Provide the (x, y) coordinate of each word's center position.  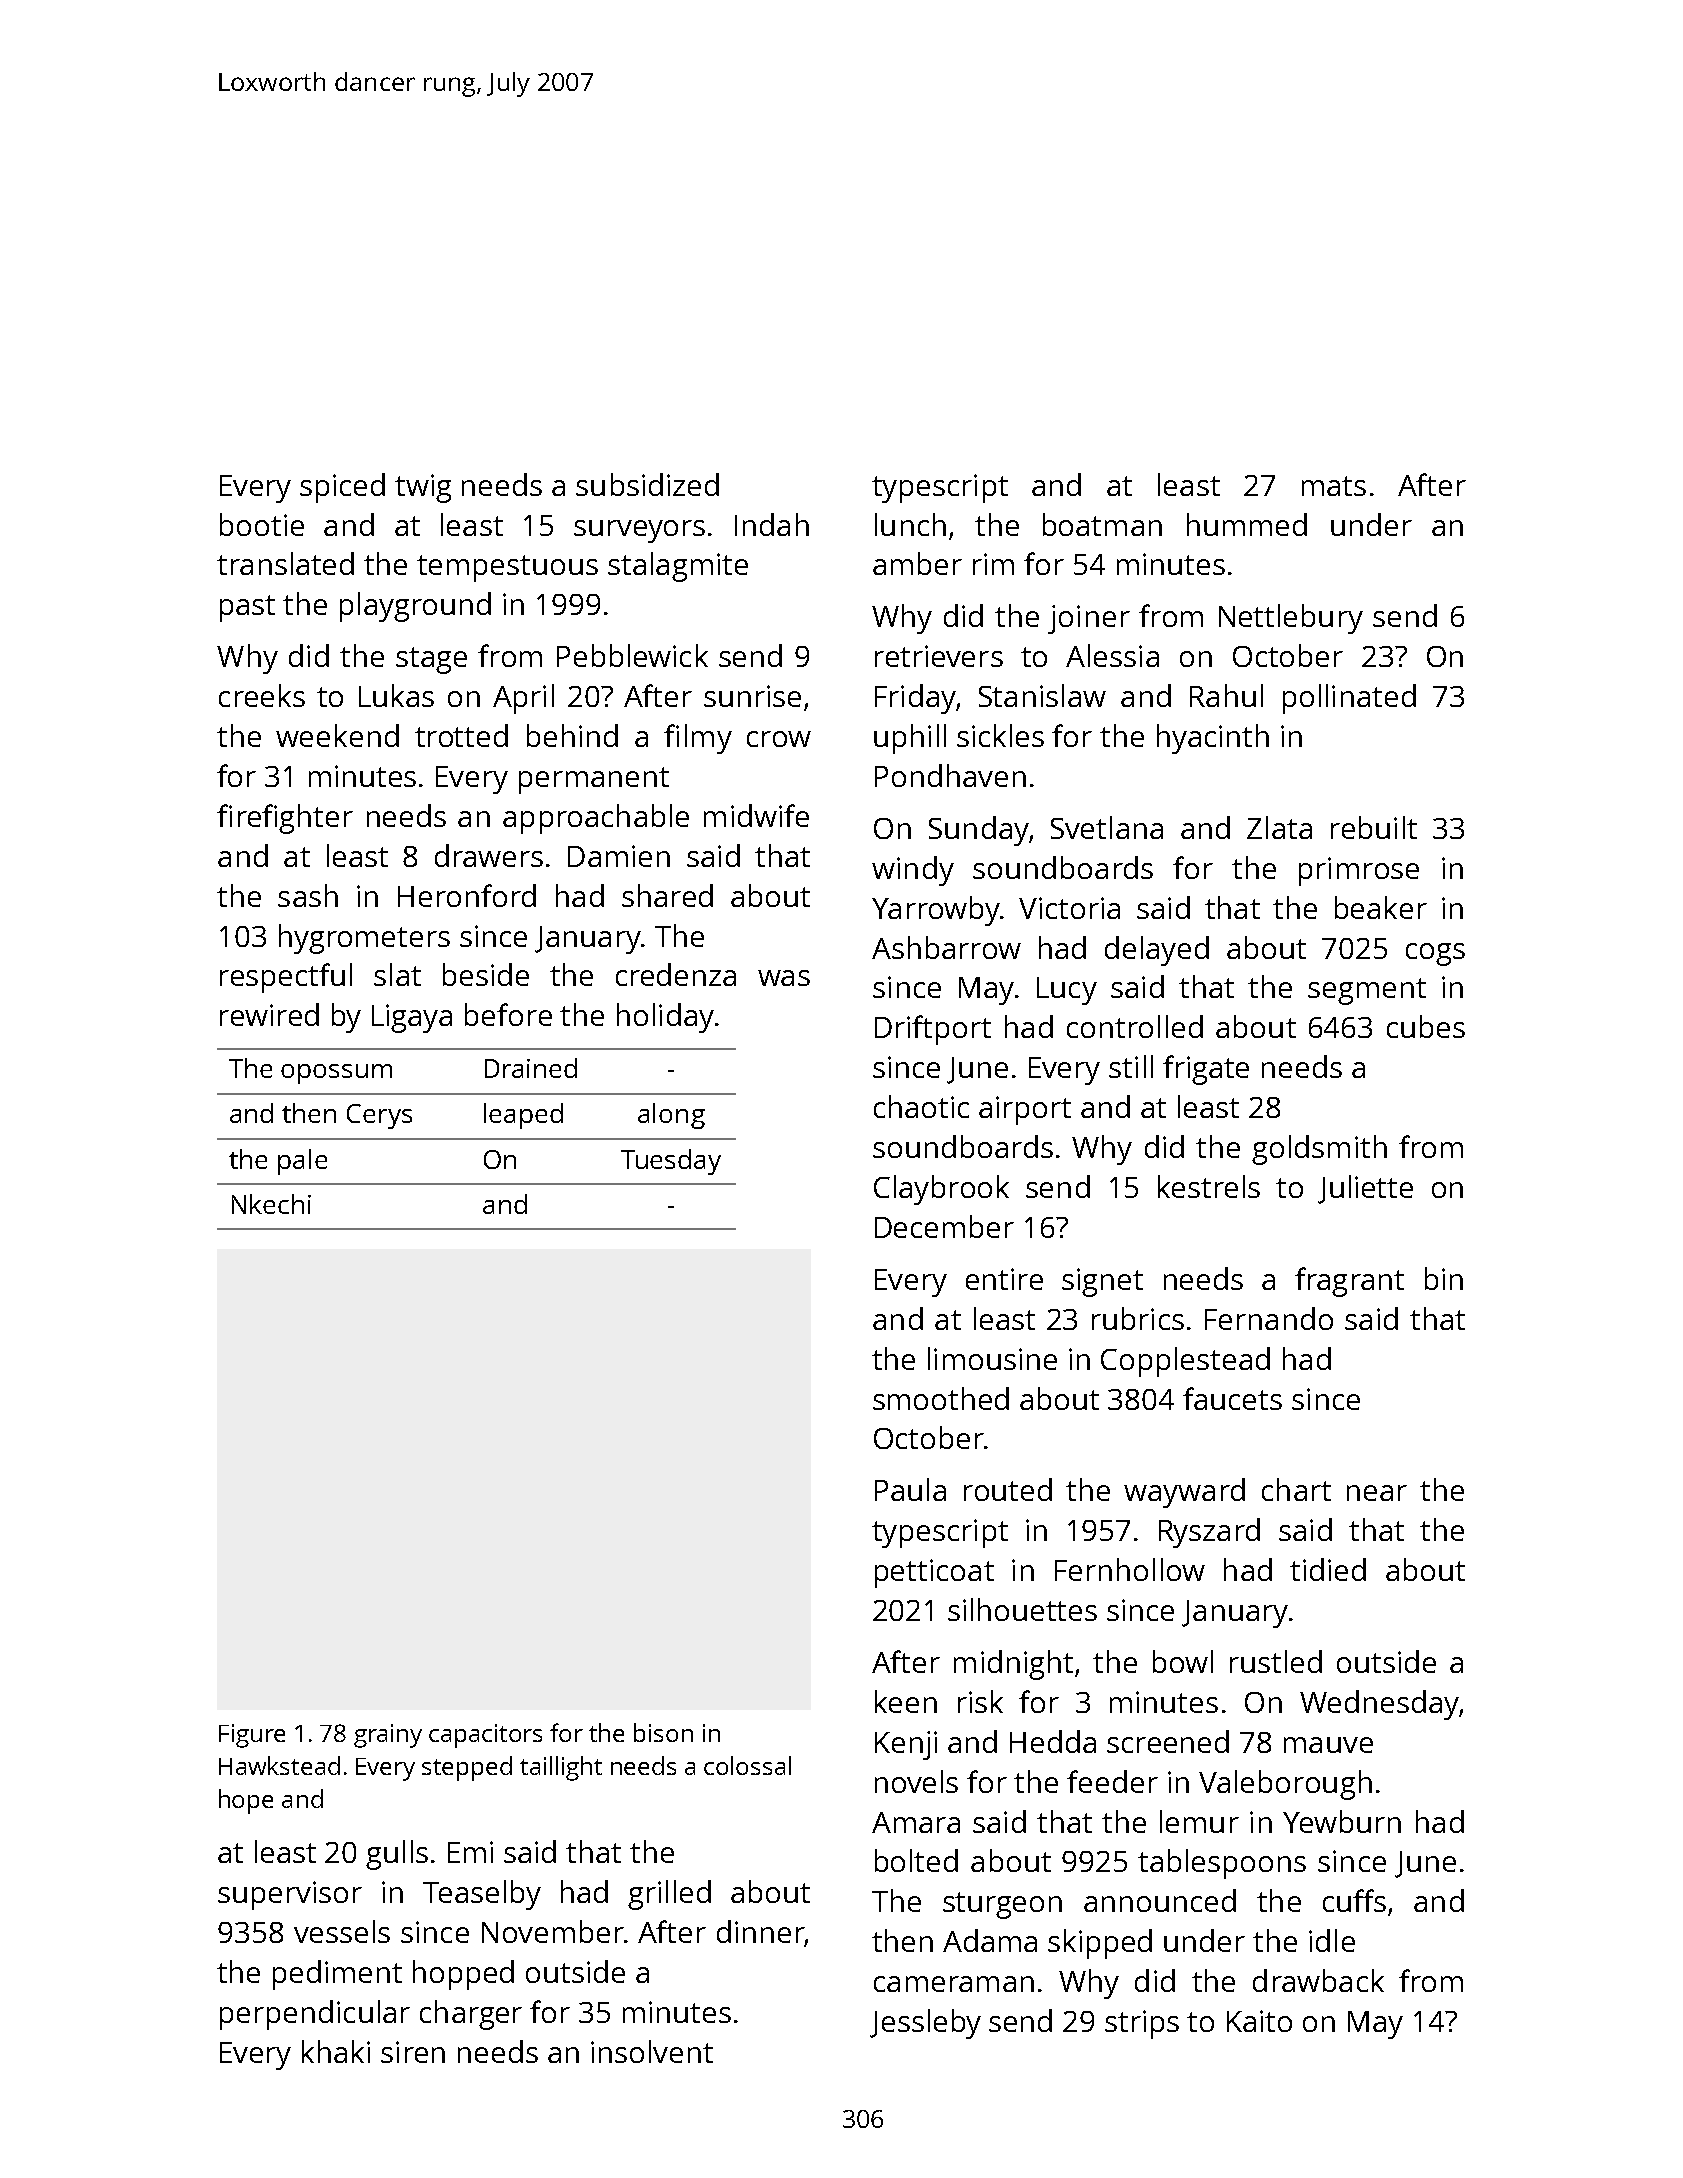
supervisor (290, 1895)
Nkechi (271, 1204)
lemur (1199, 1821)
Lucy (1067, 991)
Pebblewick (632, 655)
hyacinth (1213, 739)
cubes (1426, 1026)
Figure (252, 1736)
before (508, 1014)
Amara (916, 1822)
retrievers (939, 656)
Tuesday (671, 1162)
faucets (1232, 1398)
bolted (916, 1860)
